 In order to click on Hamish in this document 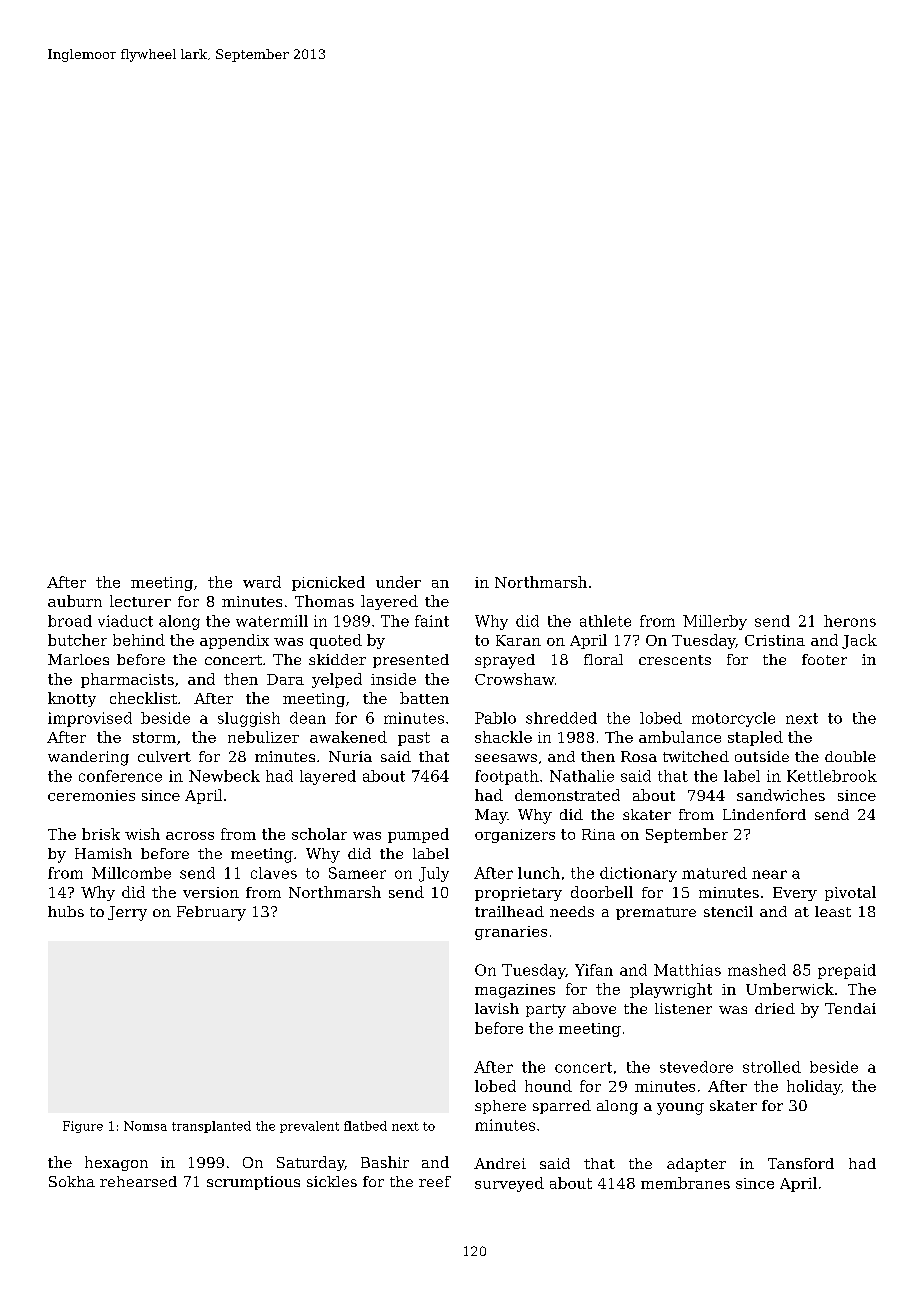, I will do `click(103, 853)`.
